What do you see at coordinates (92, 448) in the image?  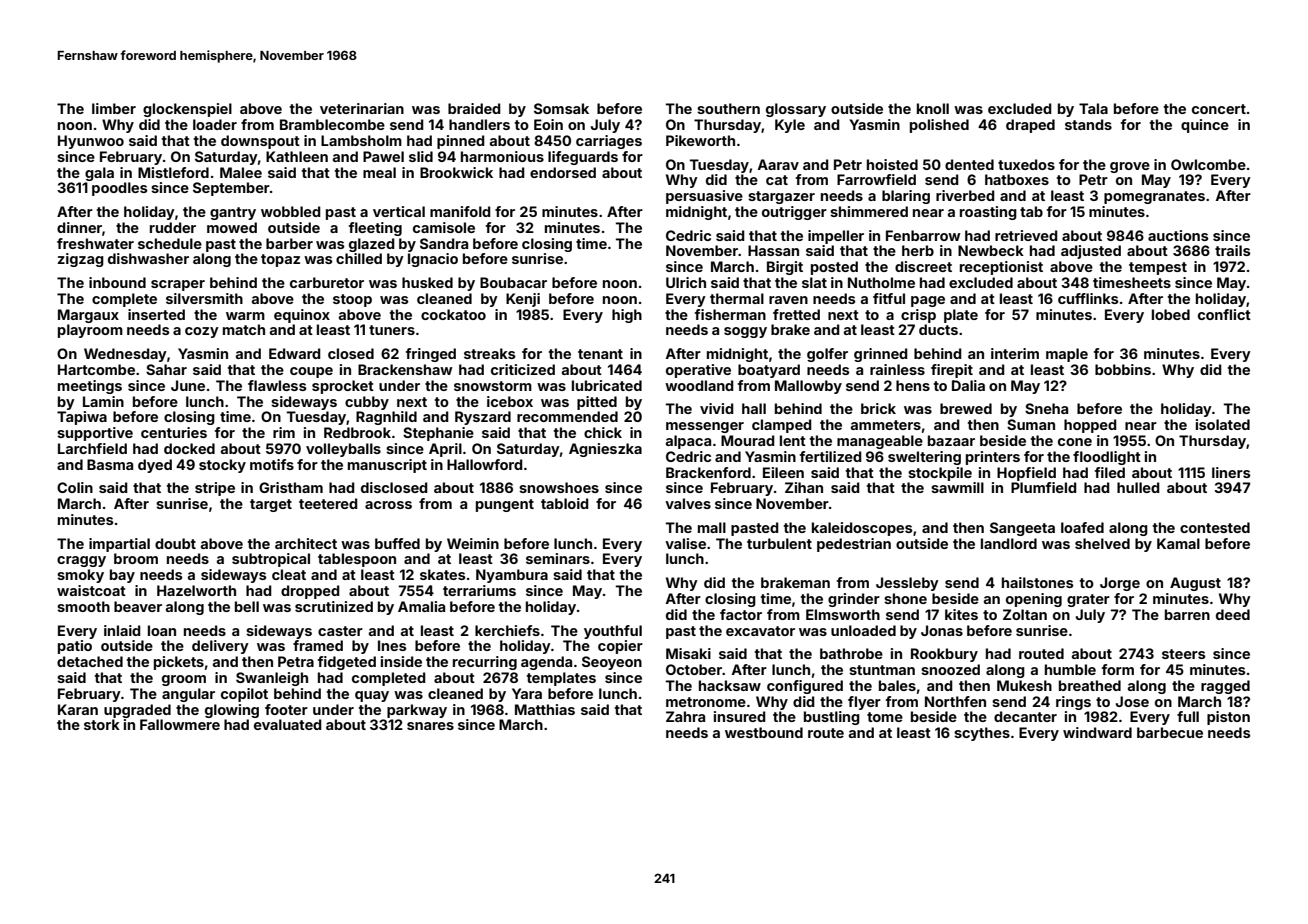 I see `Larchfield` at bounding box center [92, 448].
